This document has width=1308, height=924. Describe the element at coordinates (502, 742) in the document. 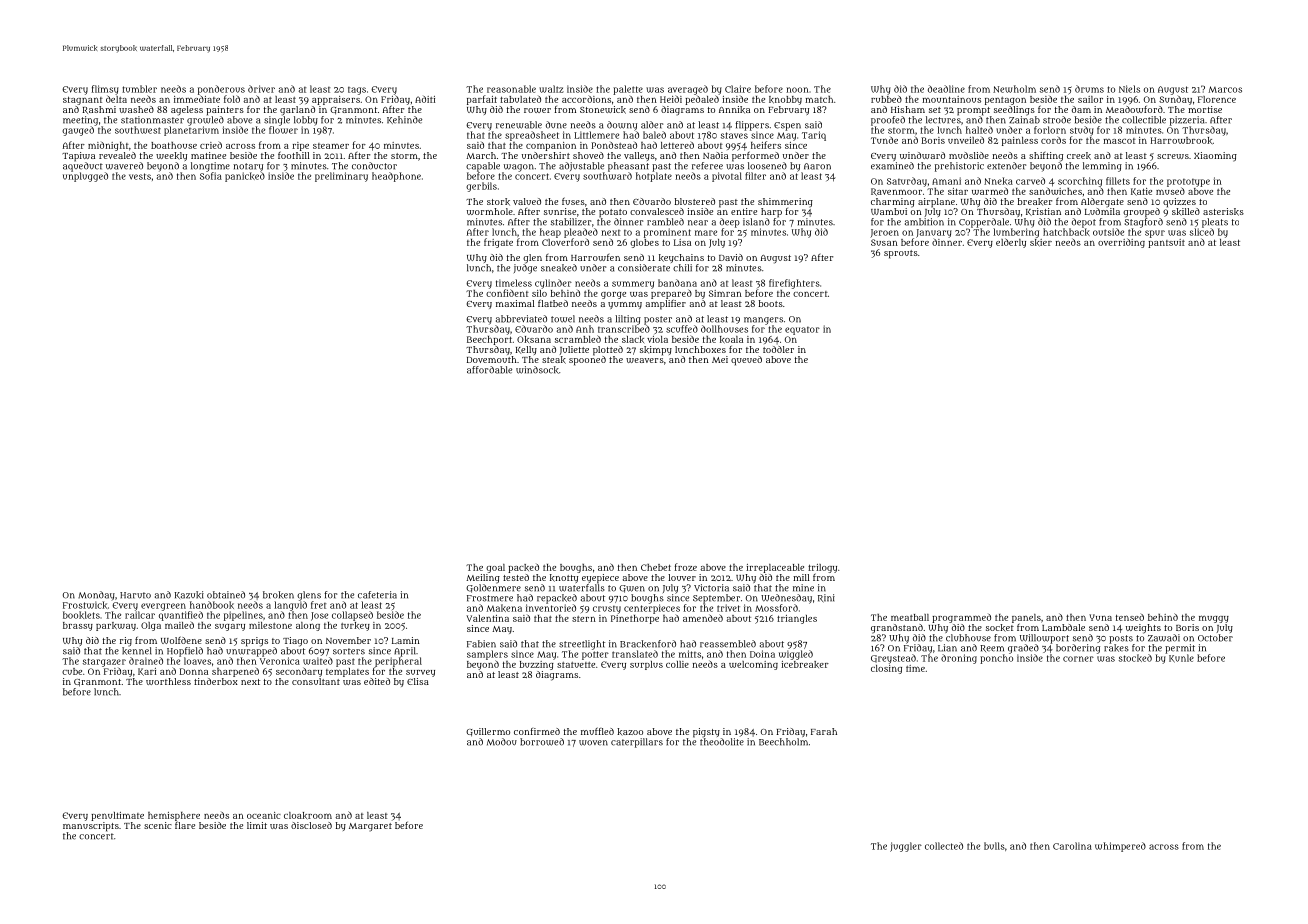

I see `Modou` at that location.
